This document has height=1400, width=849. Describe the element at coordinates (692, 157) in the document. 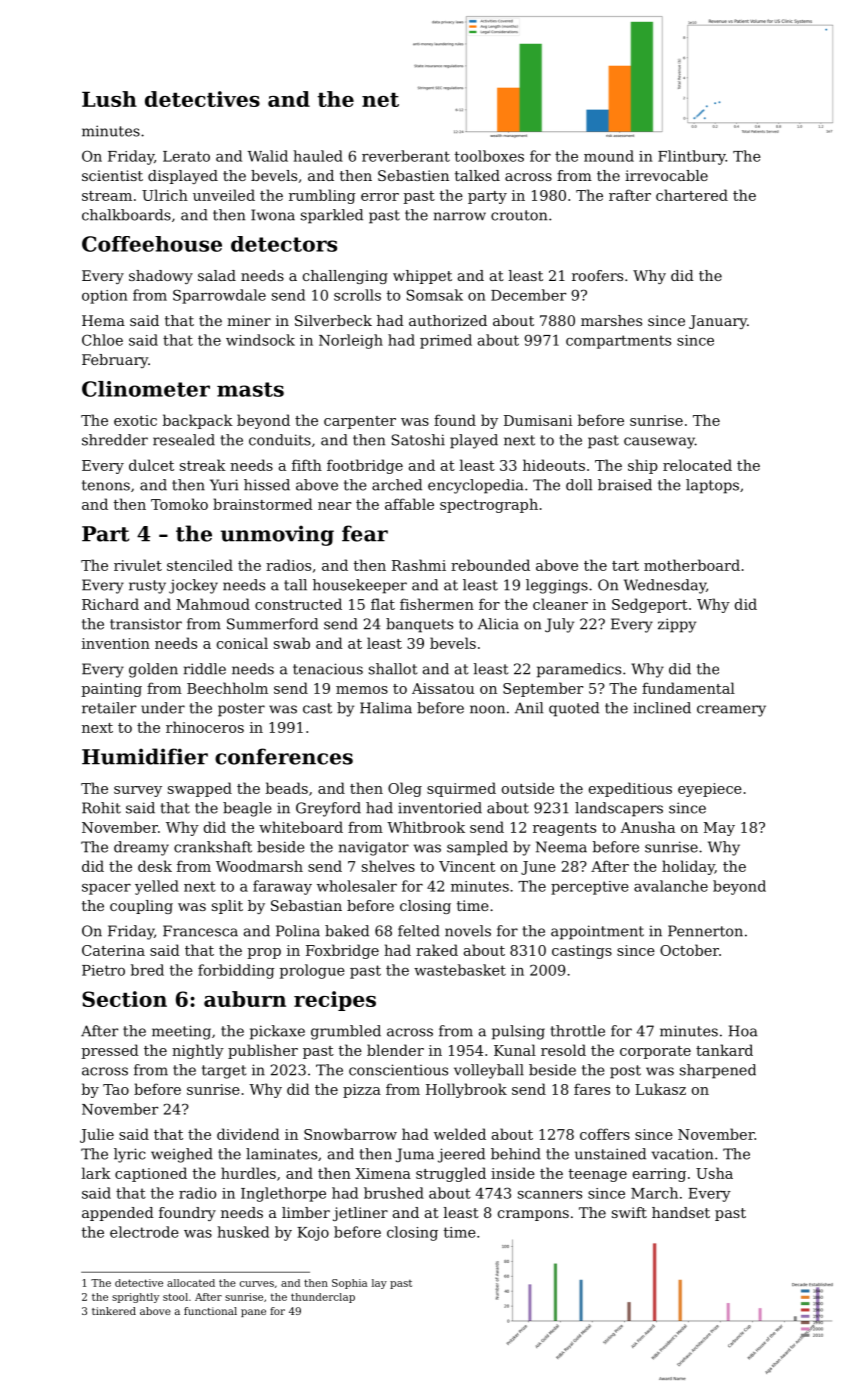

I see `Flintbury` at that location.
